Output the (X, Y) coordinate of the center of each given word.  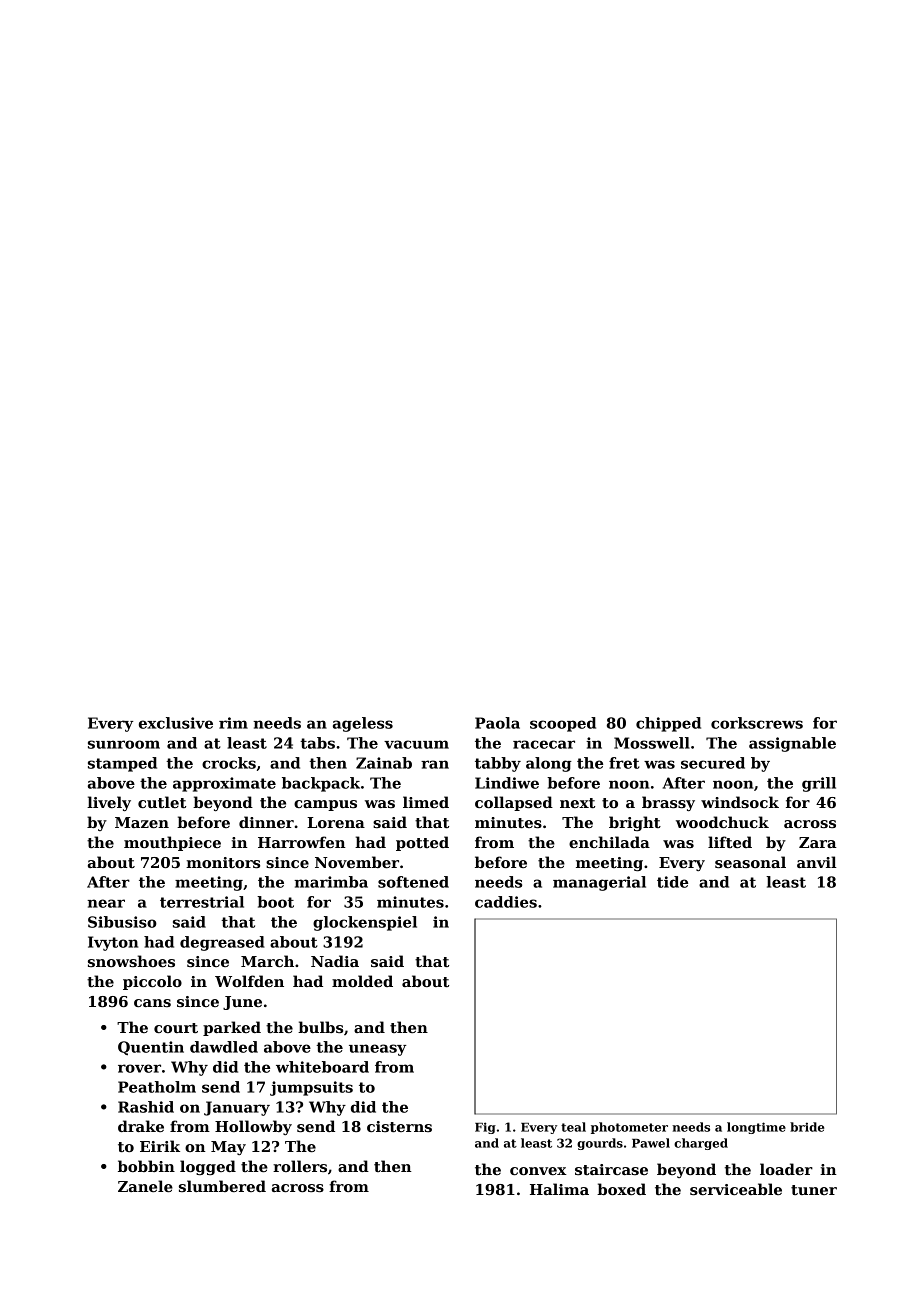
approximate (224, 784)
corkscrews (757, 723)
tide (672, 882)
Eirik (160, 1146)
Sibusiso (122, 922)
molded (362, 981)
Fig (485, 1128)
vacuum (416, 744)
